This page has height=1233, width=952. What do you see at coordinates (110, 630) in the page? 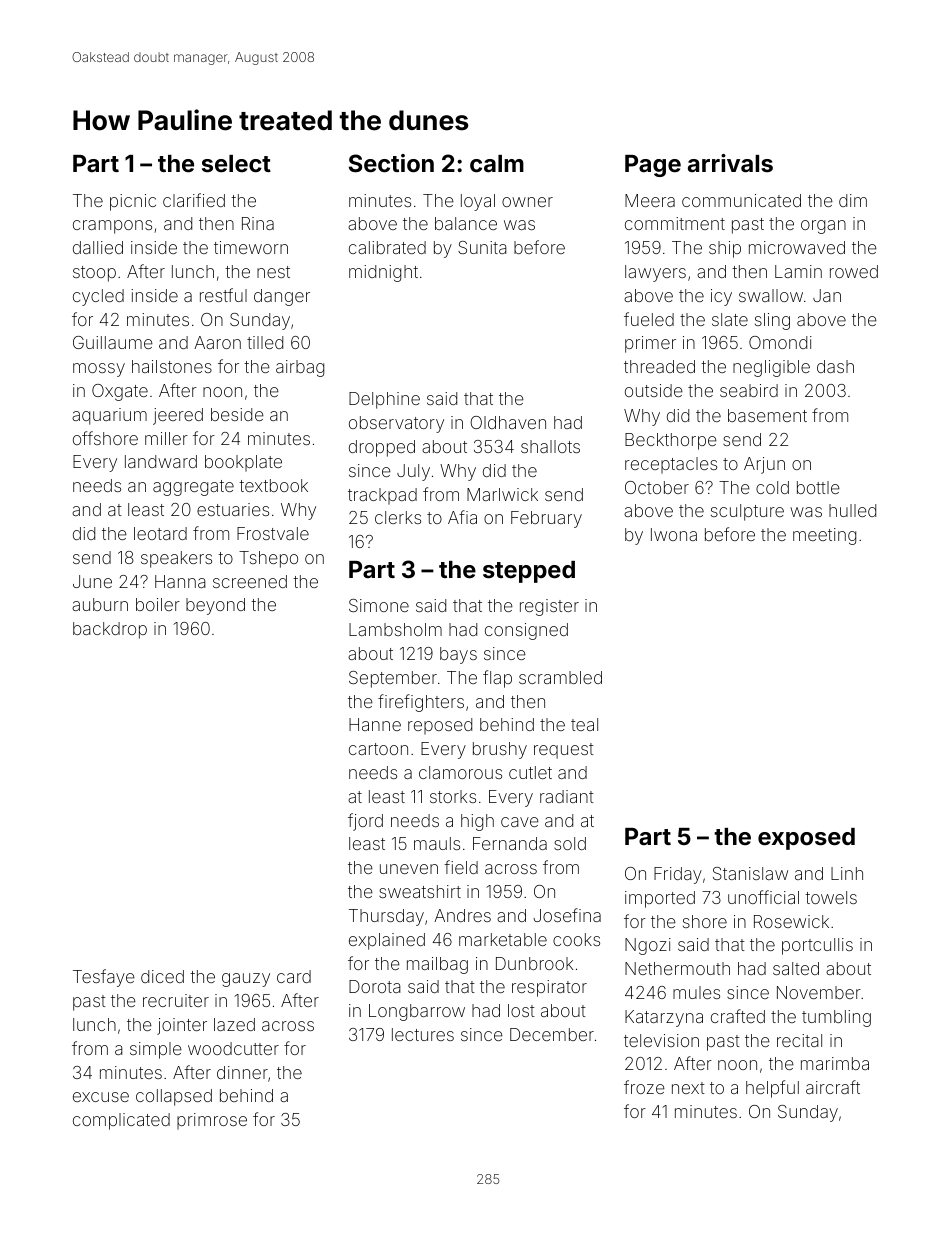
I see `backdrop` at bounding box center [110, 630].
